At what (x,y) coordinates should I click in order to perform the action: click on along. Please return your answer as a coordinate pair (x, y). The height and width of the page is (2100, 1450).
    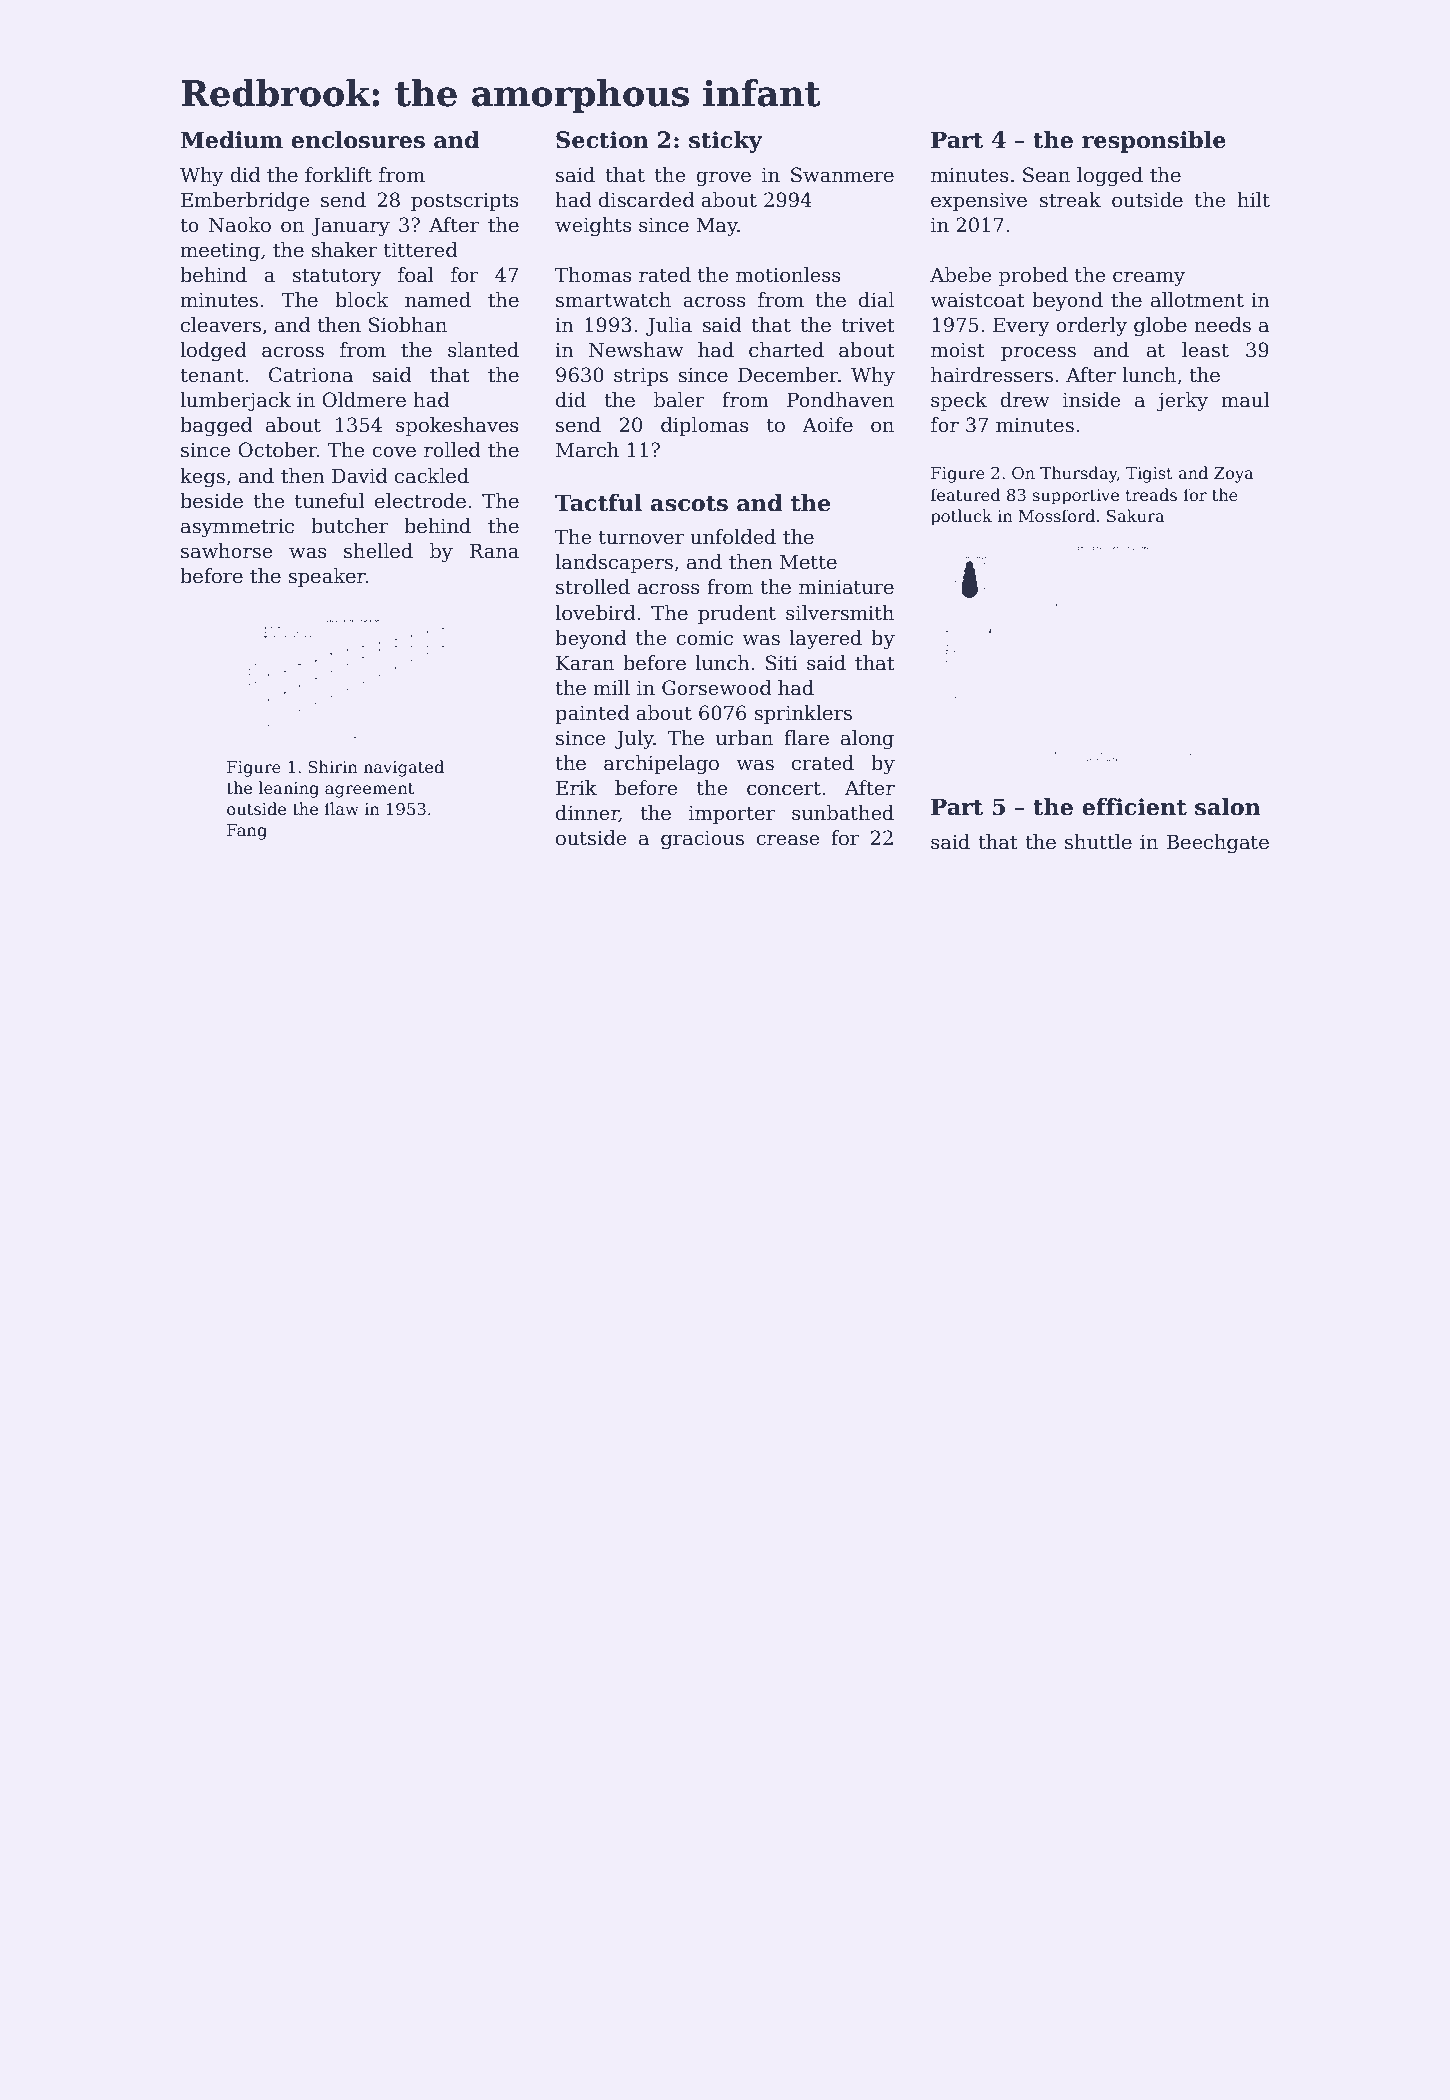
    Looking at the image, I should click on (867, 740).
